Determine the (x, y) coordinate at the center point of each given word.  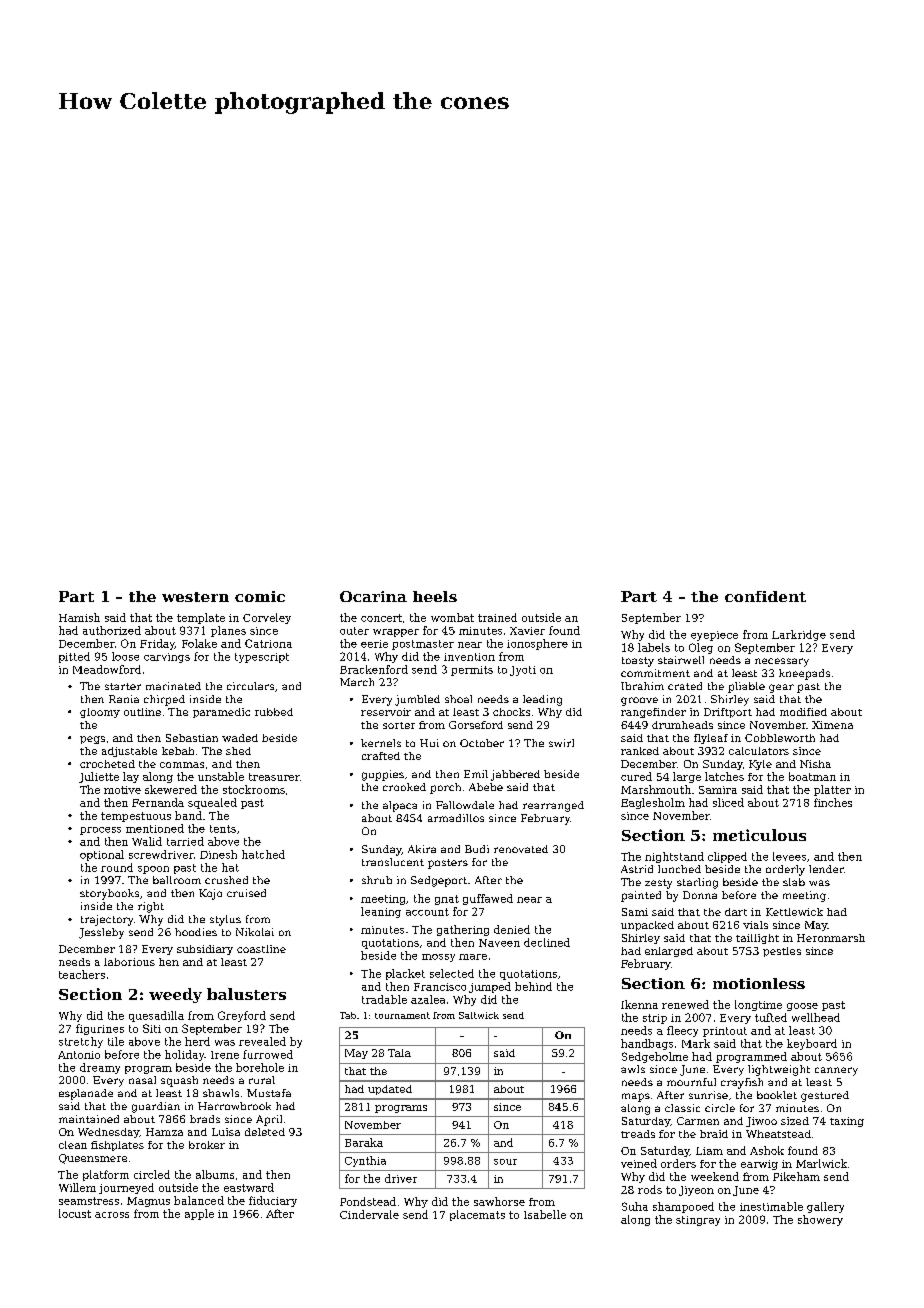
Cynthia (365, 1161)
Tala (399, 1053)
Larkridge (799, 635)
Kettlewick (794, 912)
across (112, 1215)
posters (448, 864)
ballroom (177, 880)
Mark (696, 1043)
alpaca (400, 806)
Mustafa (269, 1093)
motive (122, 790)
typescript (262, 658)
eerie (374, 644)
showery (820, 1220)
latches (724, 776)
